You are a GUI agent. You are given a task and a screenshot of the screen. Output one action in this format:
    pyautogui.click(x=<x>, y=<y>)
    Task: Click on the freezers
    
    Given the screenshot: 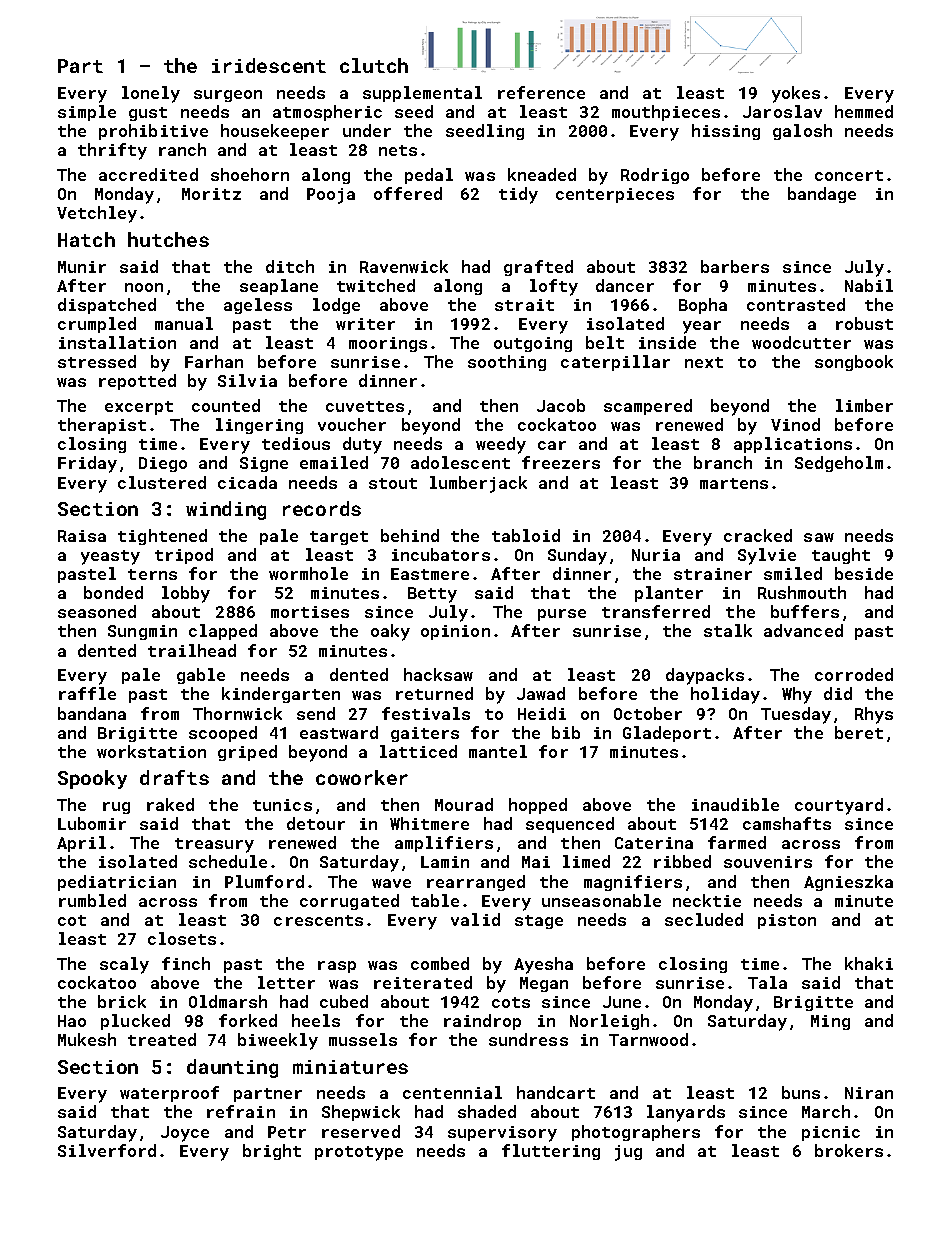 What is the action you would take?
    pyautogui.click(x=561, y=462)
